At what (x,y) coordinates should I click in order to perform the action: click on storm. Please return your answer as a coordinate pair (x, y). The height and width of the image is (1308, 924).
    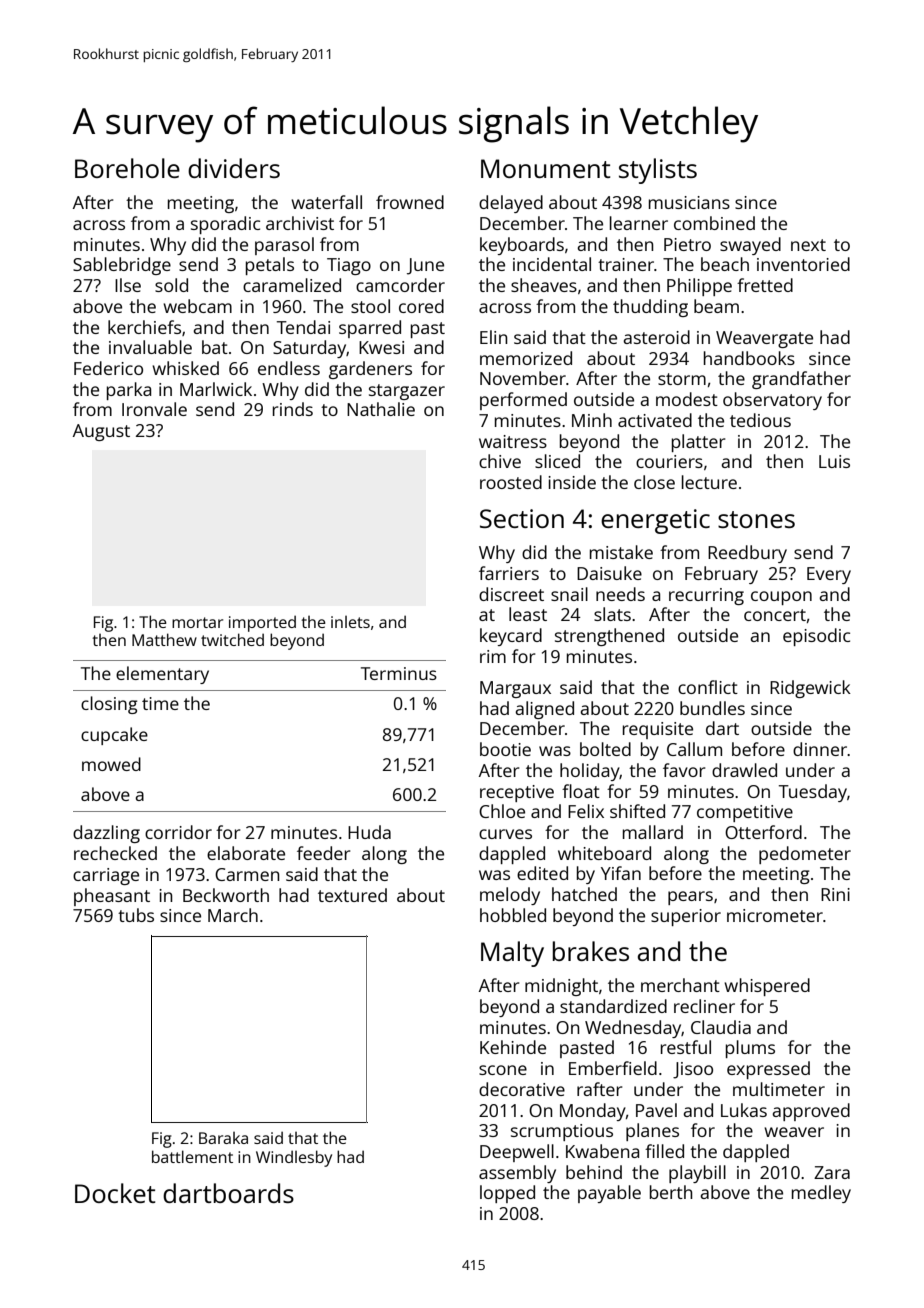
    Looking at the image, I should click on (682, 379).
